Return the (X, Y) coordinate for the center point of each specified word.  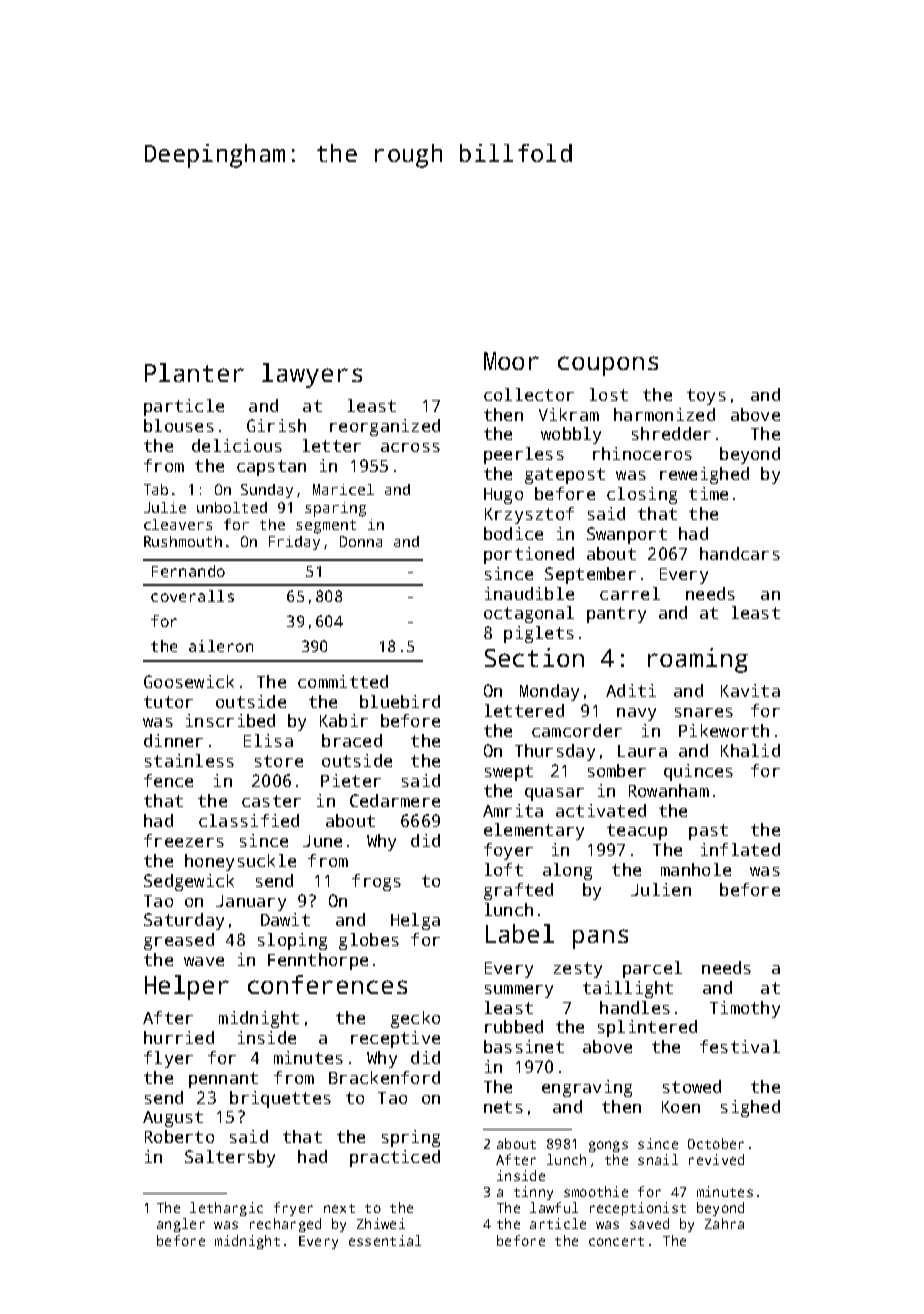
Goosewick (189, 681)
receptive (395, 1039)
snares (704, 712)
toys (706, 397)
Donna (361, 541)
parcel (652, 969)
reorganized (385, 427)
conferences (327, 984)
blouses (179, 425)
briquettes (280, 1099)
